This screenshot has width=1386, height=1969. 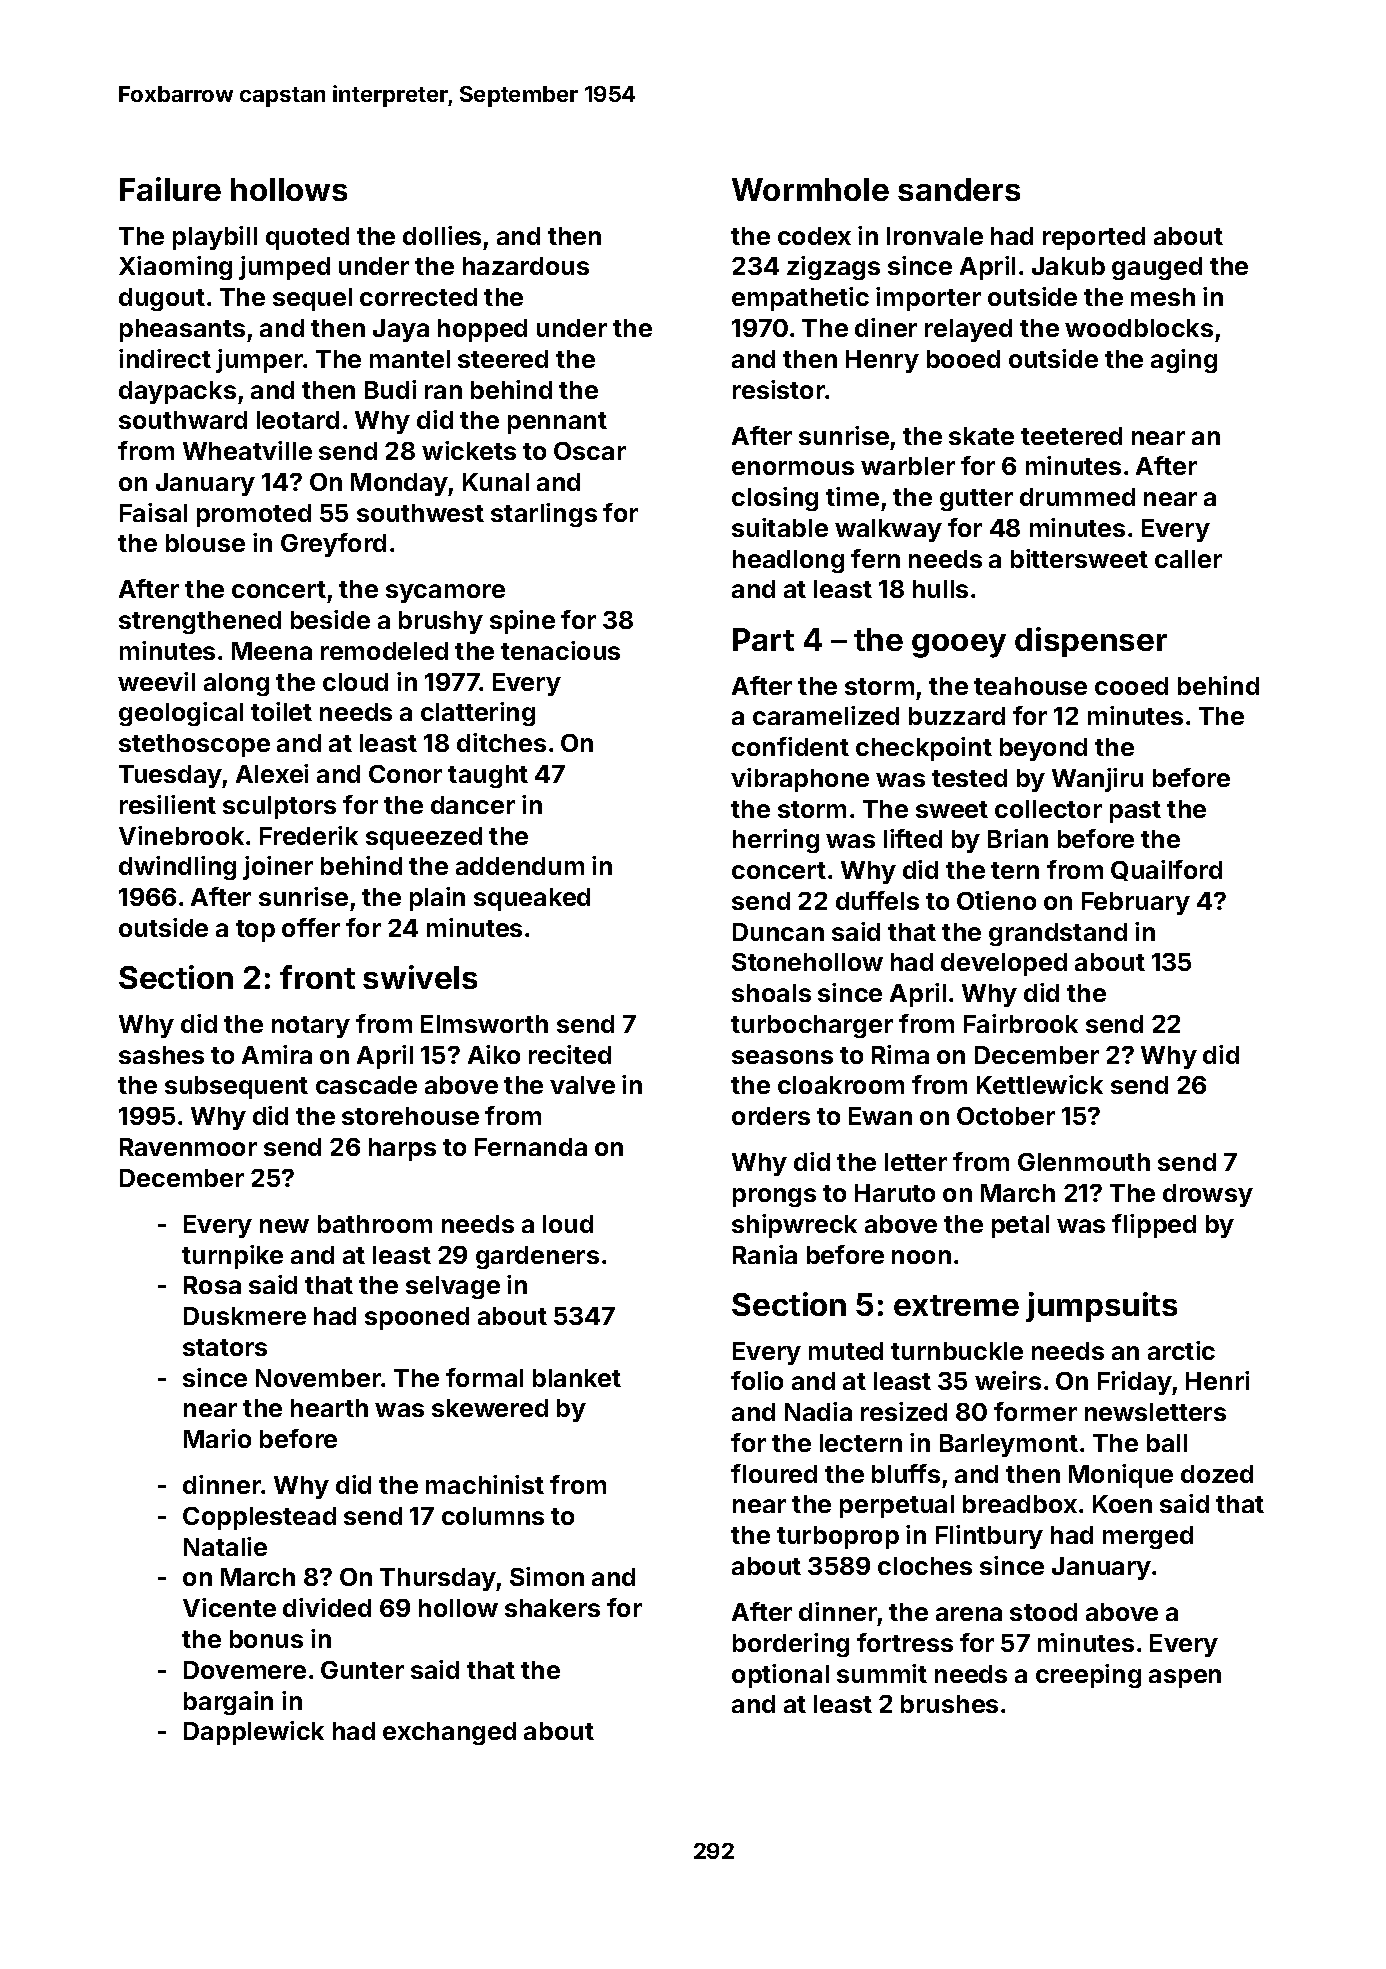 What do you see at coordinates (544, 515) in the screenshot?
I see `starlings` at bounding box center [544, 515].
